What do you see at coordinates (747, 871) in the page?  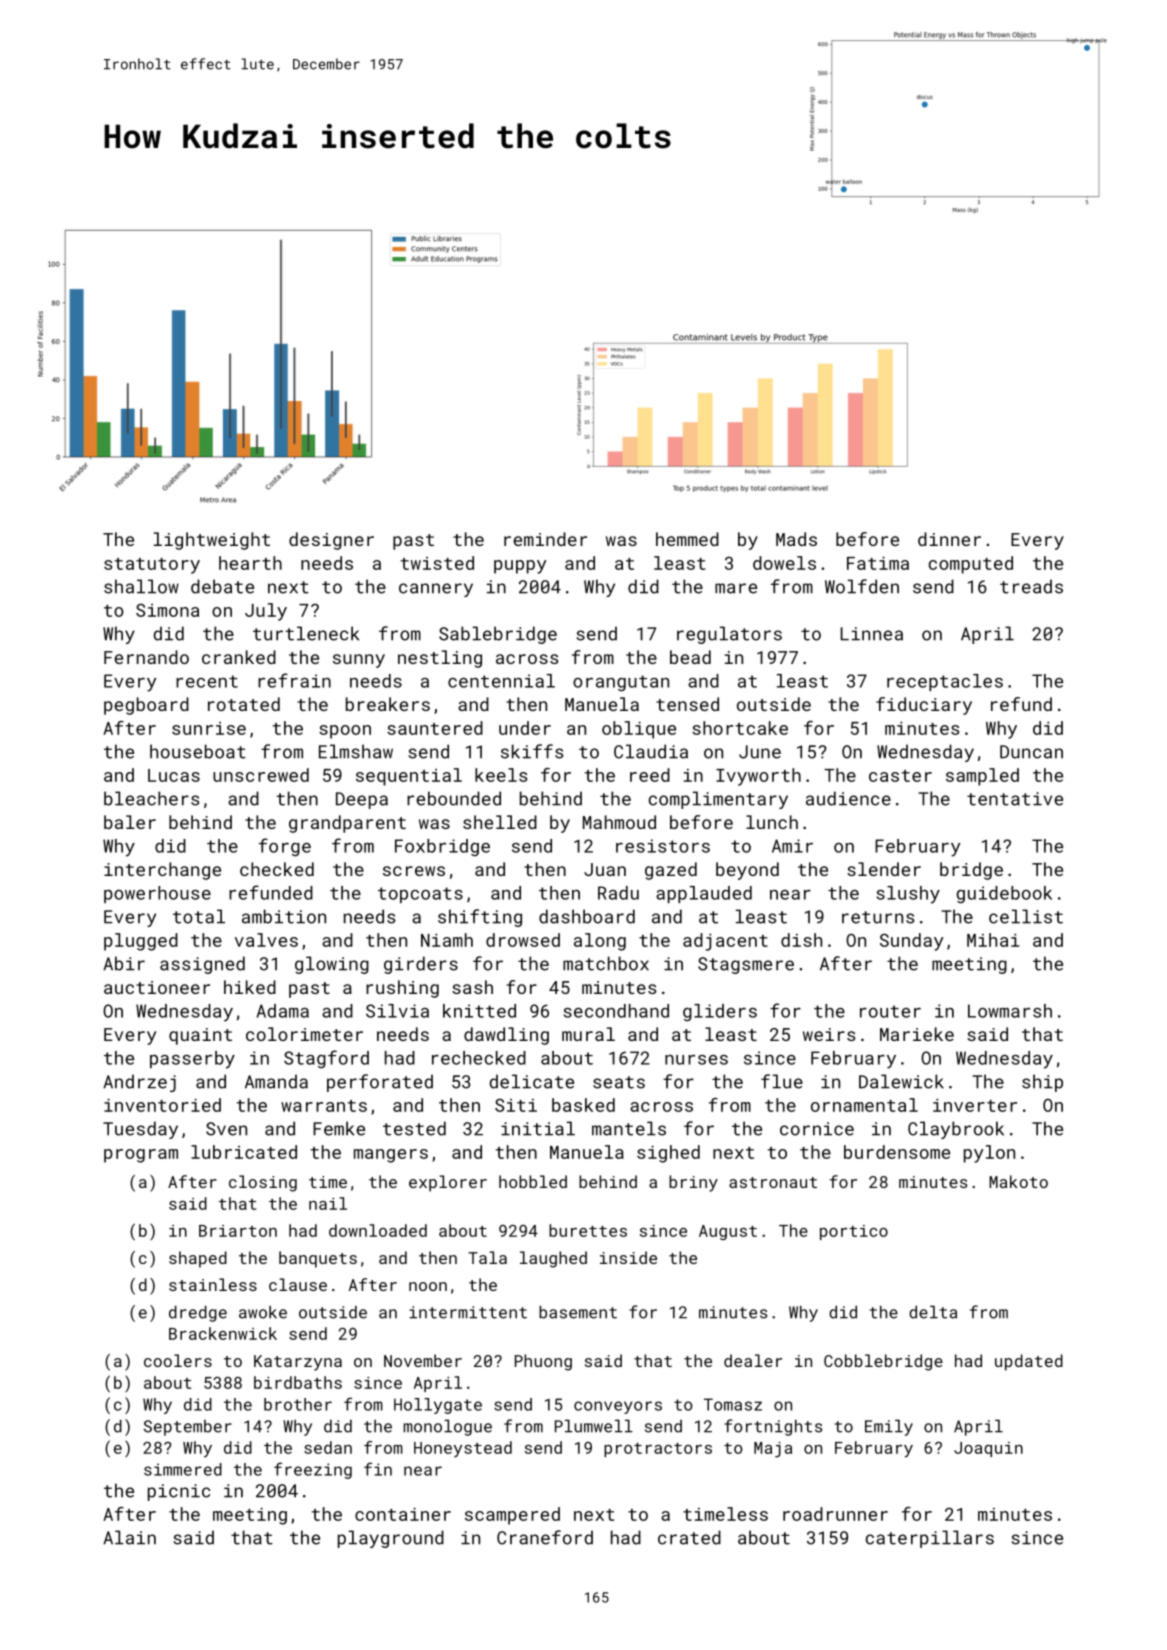 I see `beyond` at bounding box center [747, 871].
